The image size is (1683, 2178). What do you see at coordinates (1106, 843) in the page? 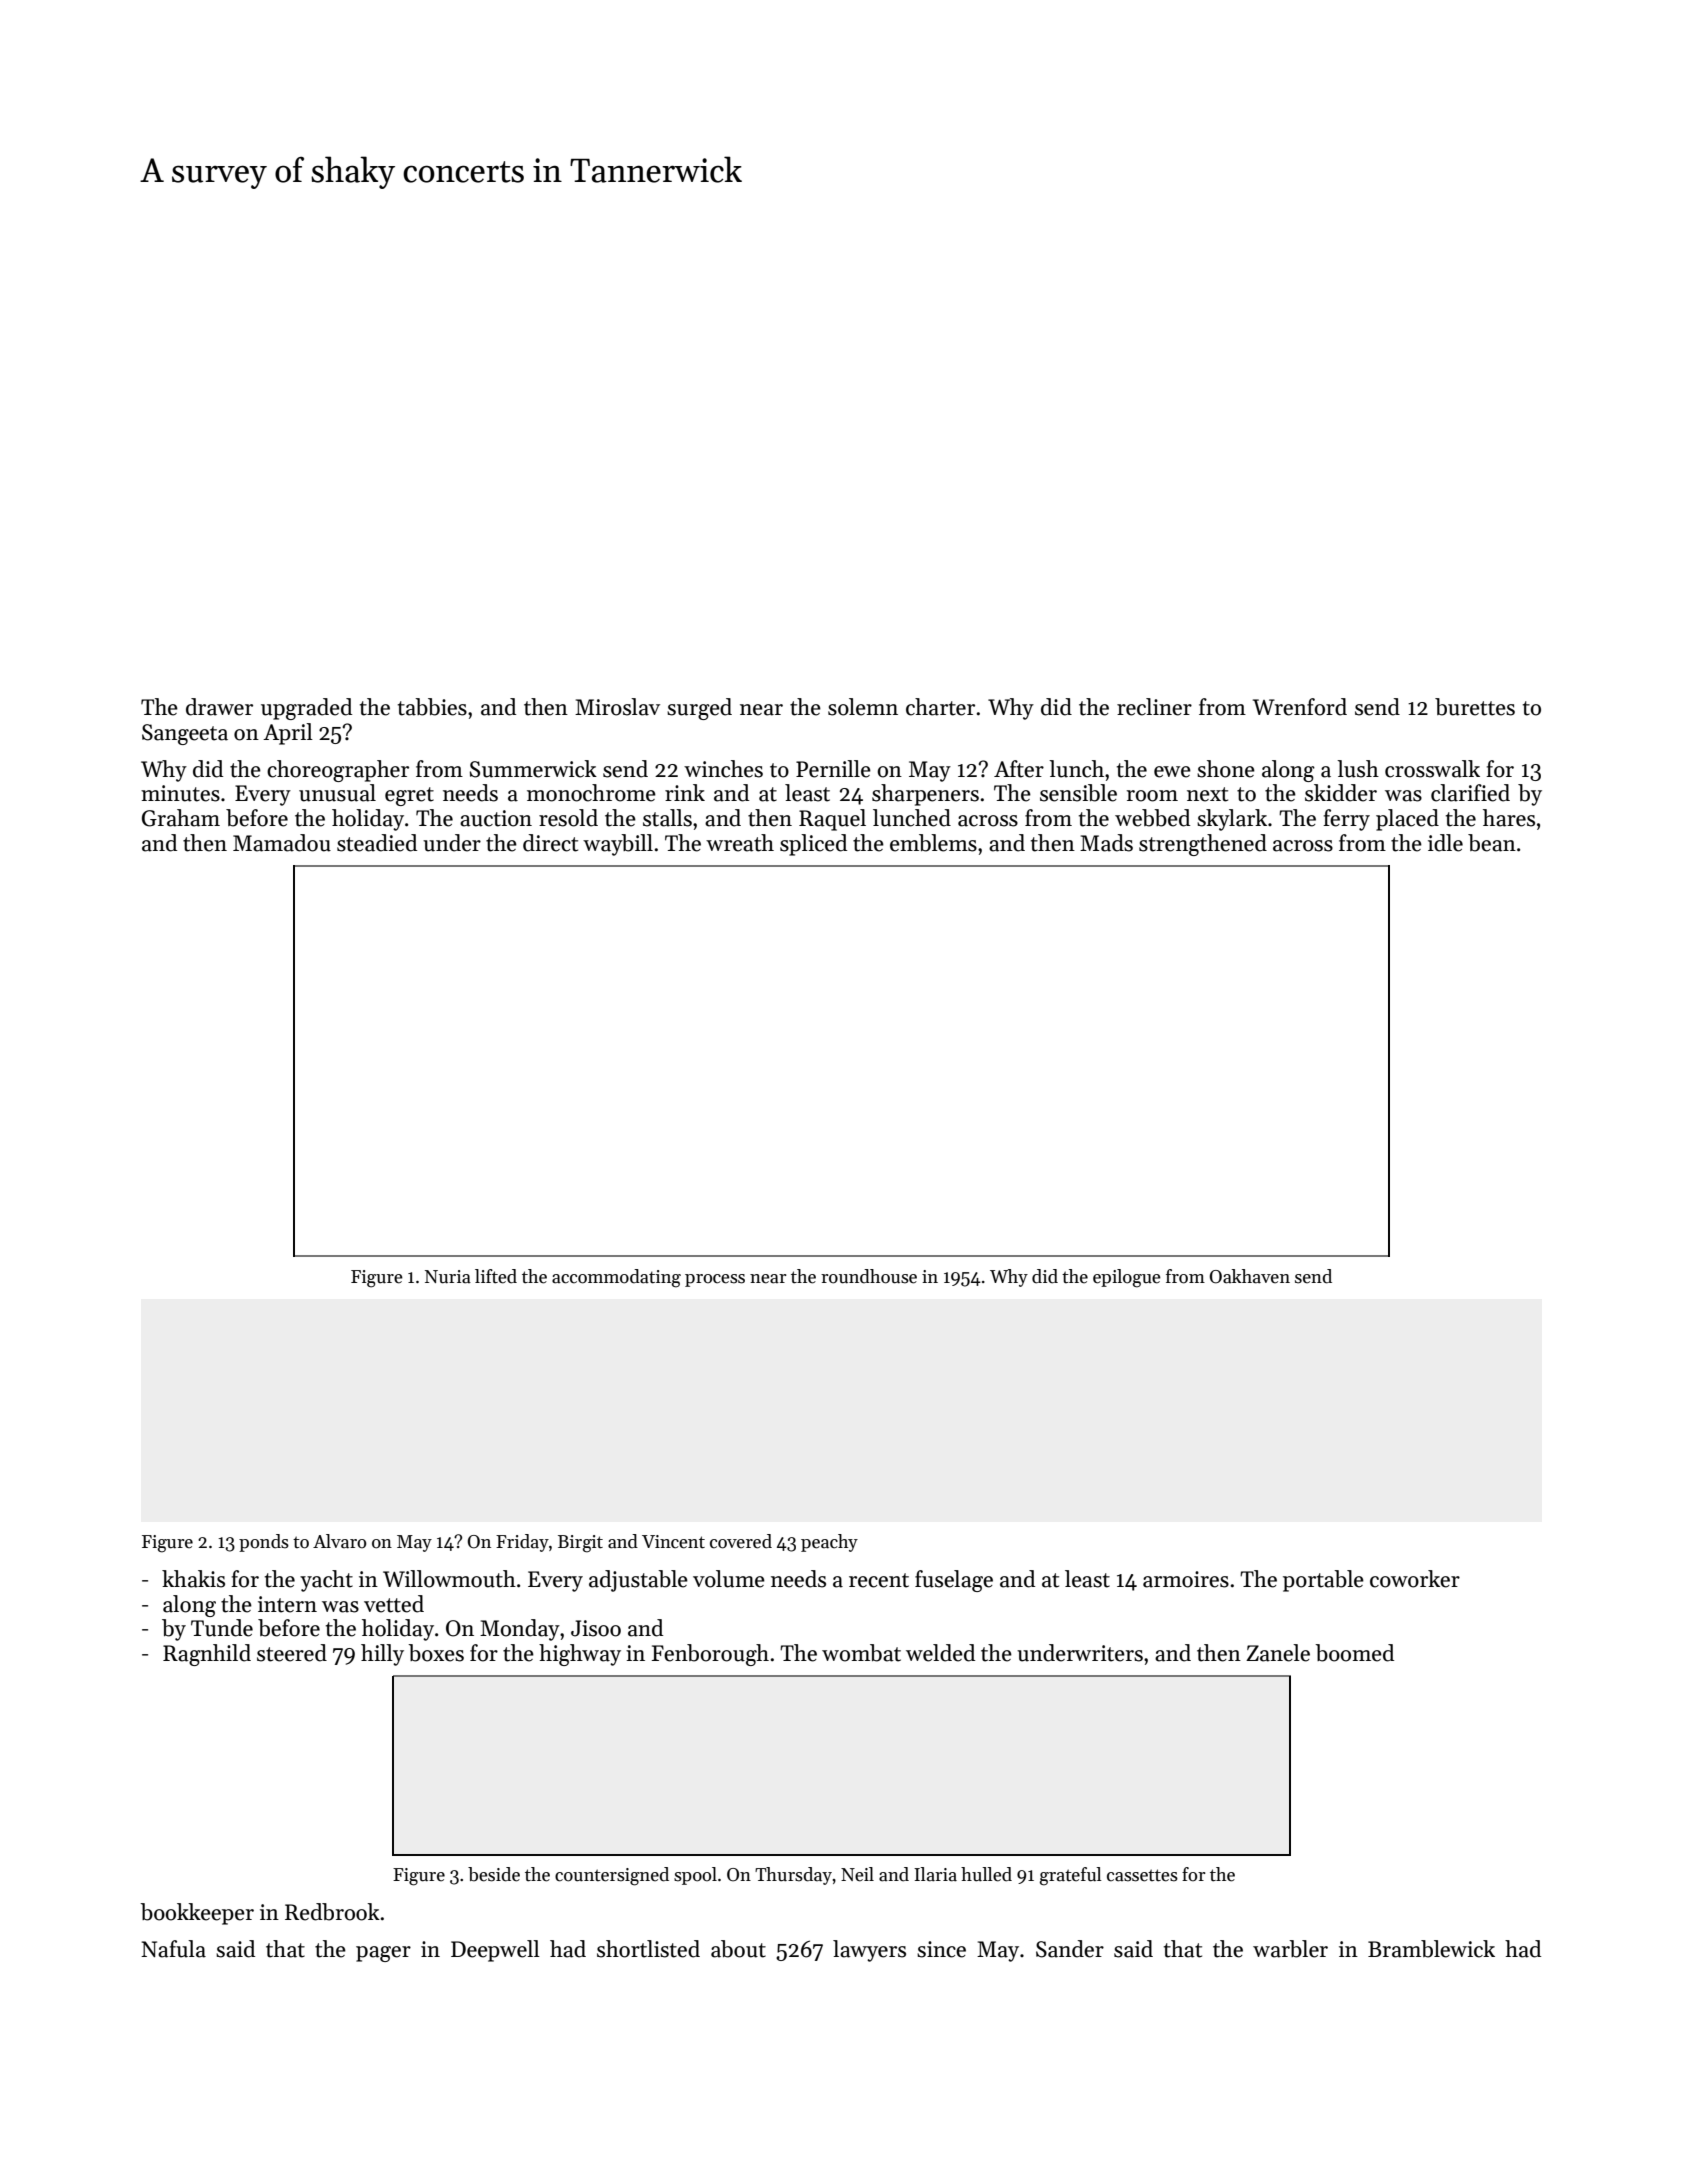
I see `Mads` at bounding box center [1106, 843].
